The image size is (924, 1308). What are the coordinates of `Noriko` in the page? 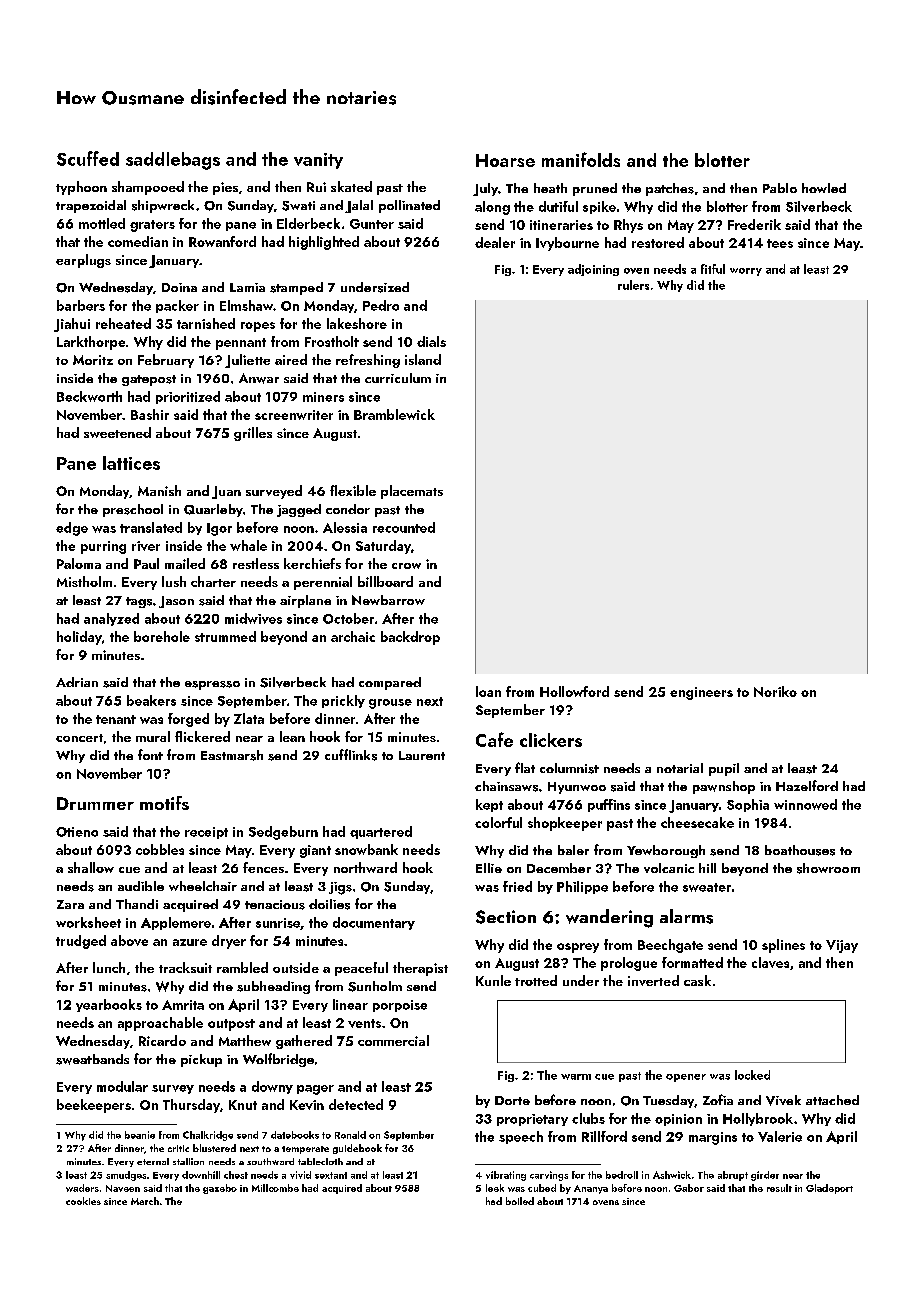 It's located at (775, 691).
